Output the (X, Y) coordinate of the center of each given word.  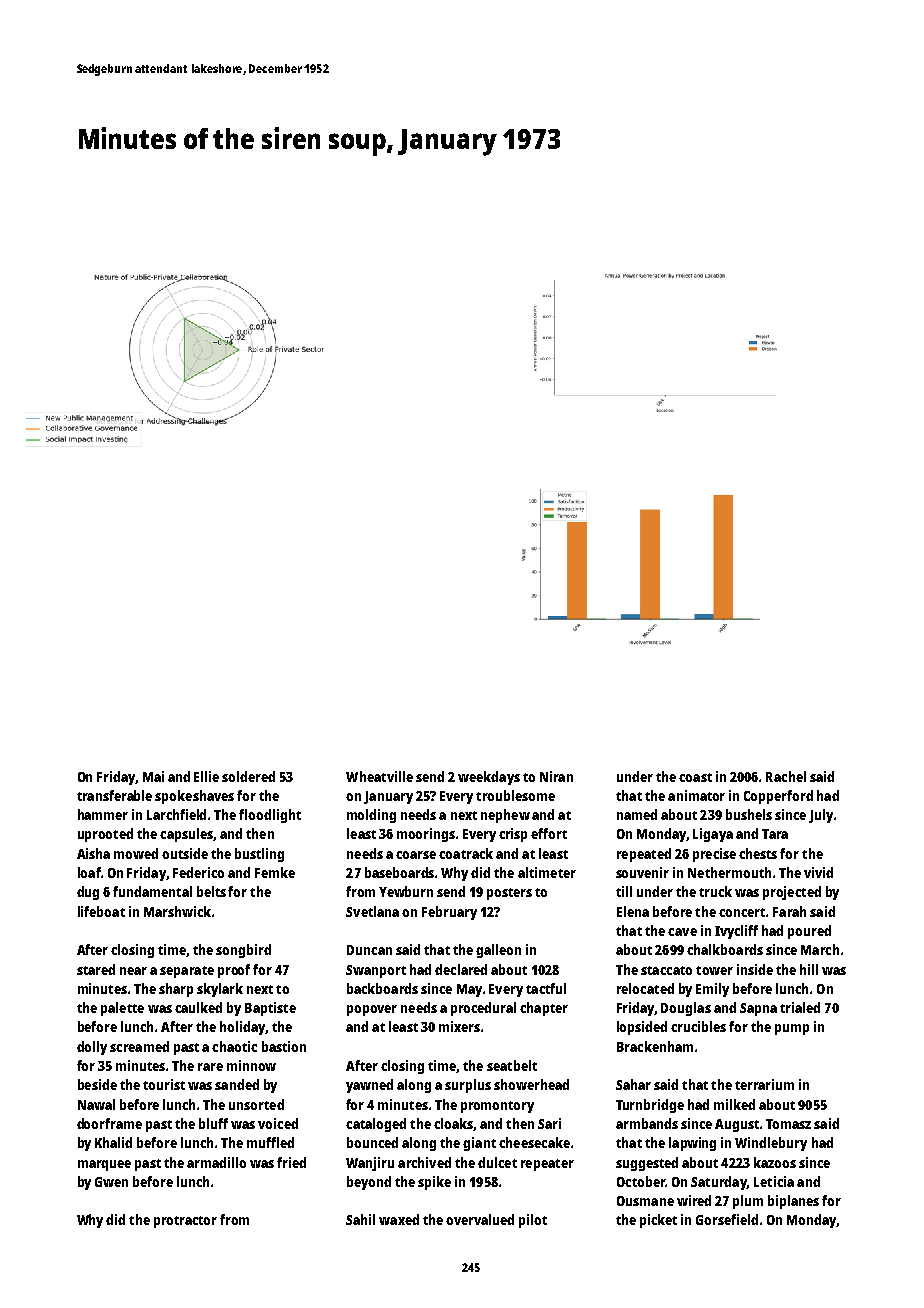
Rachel (786, 776)
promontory (497, 1107)
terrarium (764, 1084)
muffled (270, 1142)
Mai (153, 776)
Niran (556, 776)
